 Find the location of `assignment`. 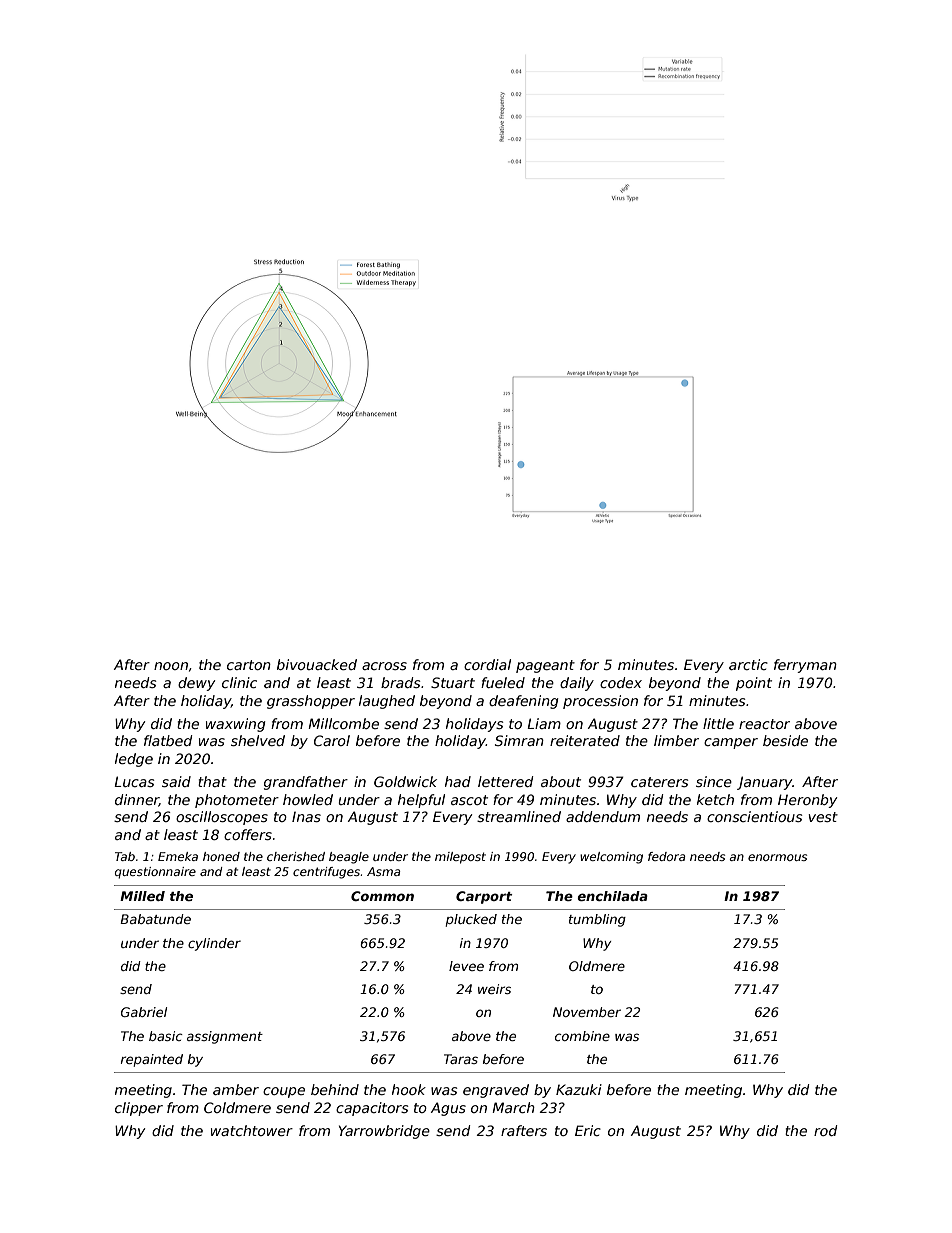

assignment is located at coordinates (225, 1037).
